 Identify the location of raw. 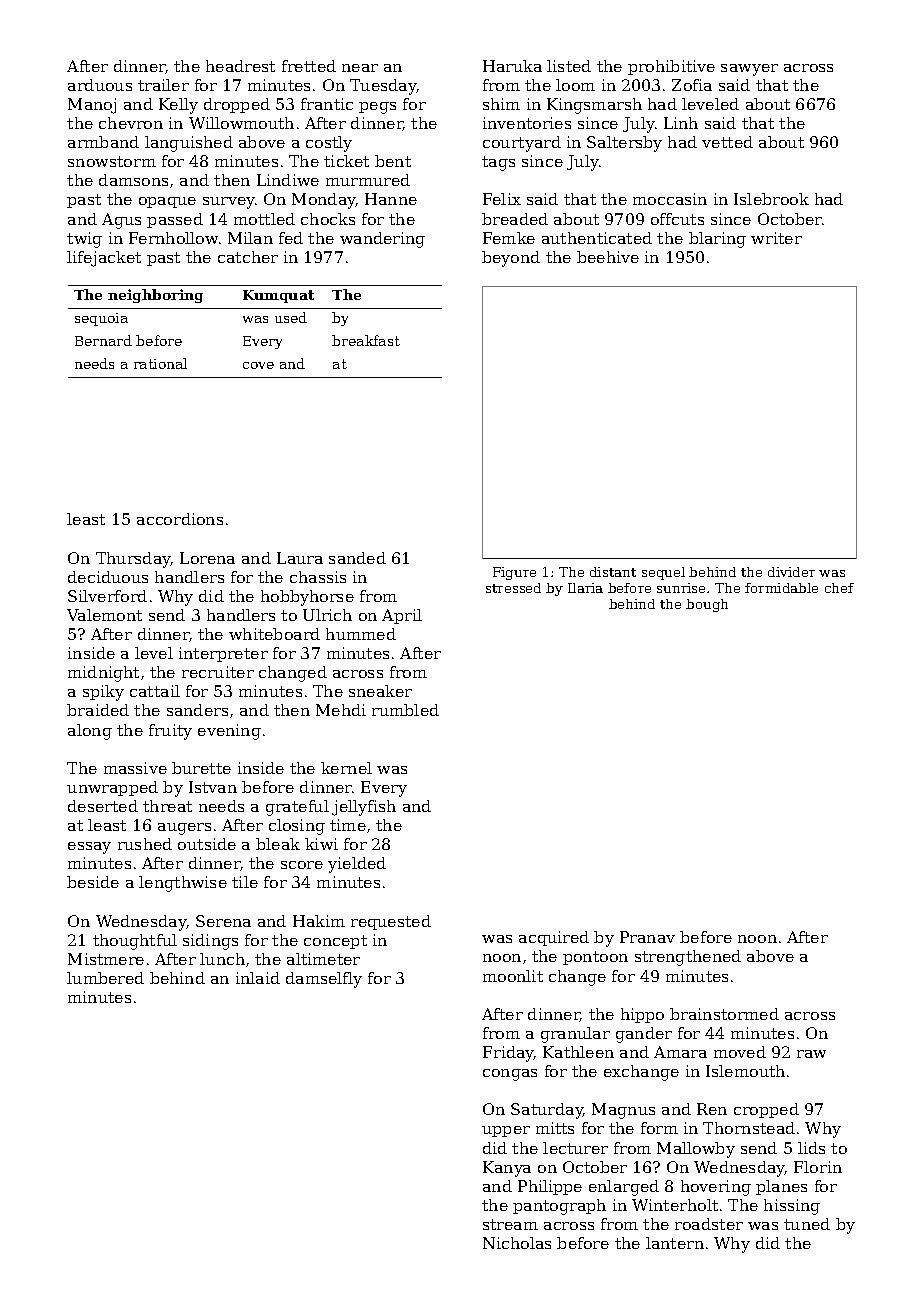
(811, 1054).
